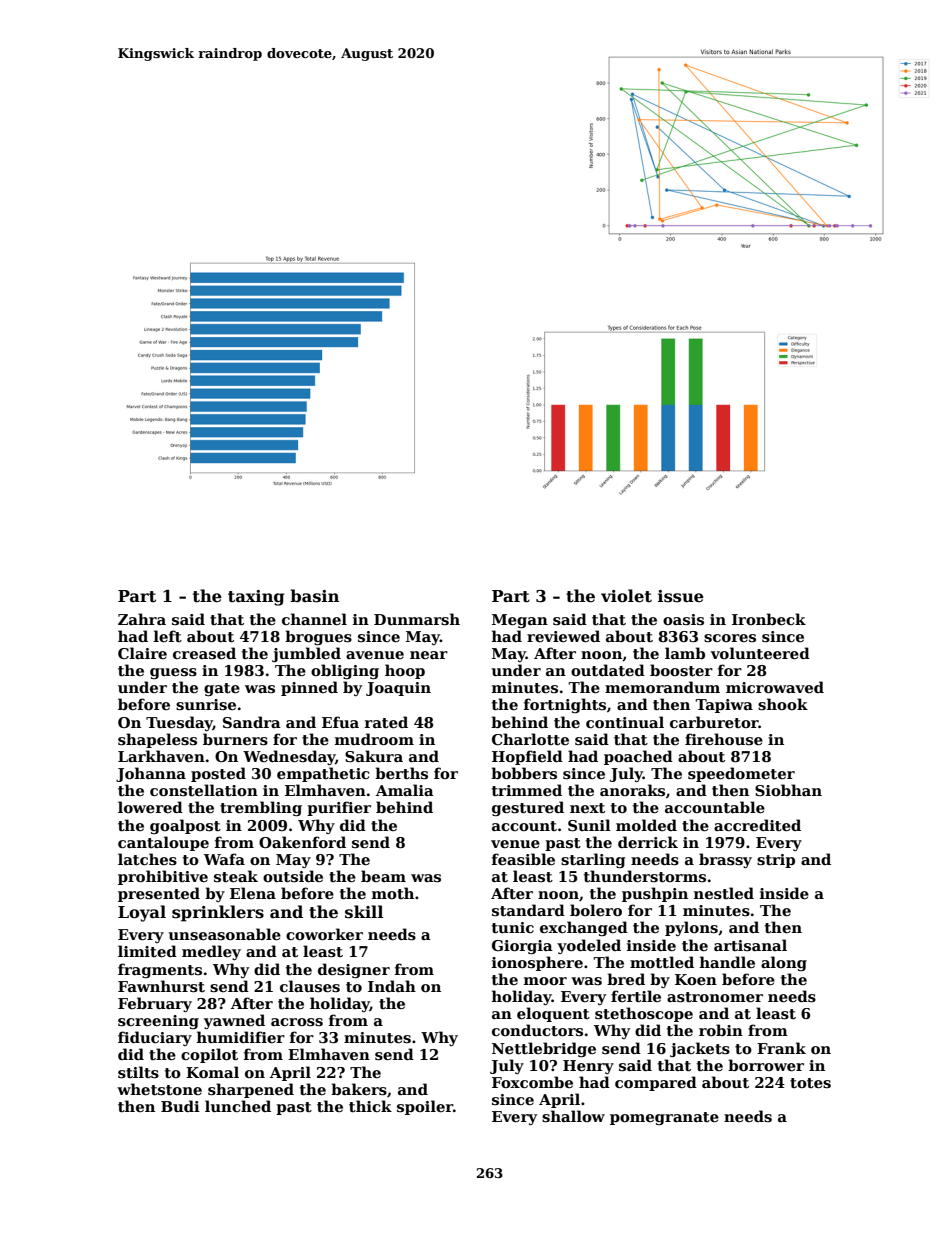 This document has height=1233, width=952. What do you see at coordinates (222, 689) in the document?
I see `gate` at bounding box center [222, 689].
